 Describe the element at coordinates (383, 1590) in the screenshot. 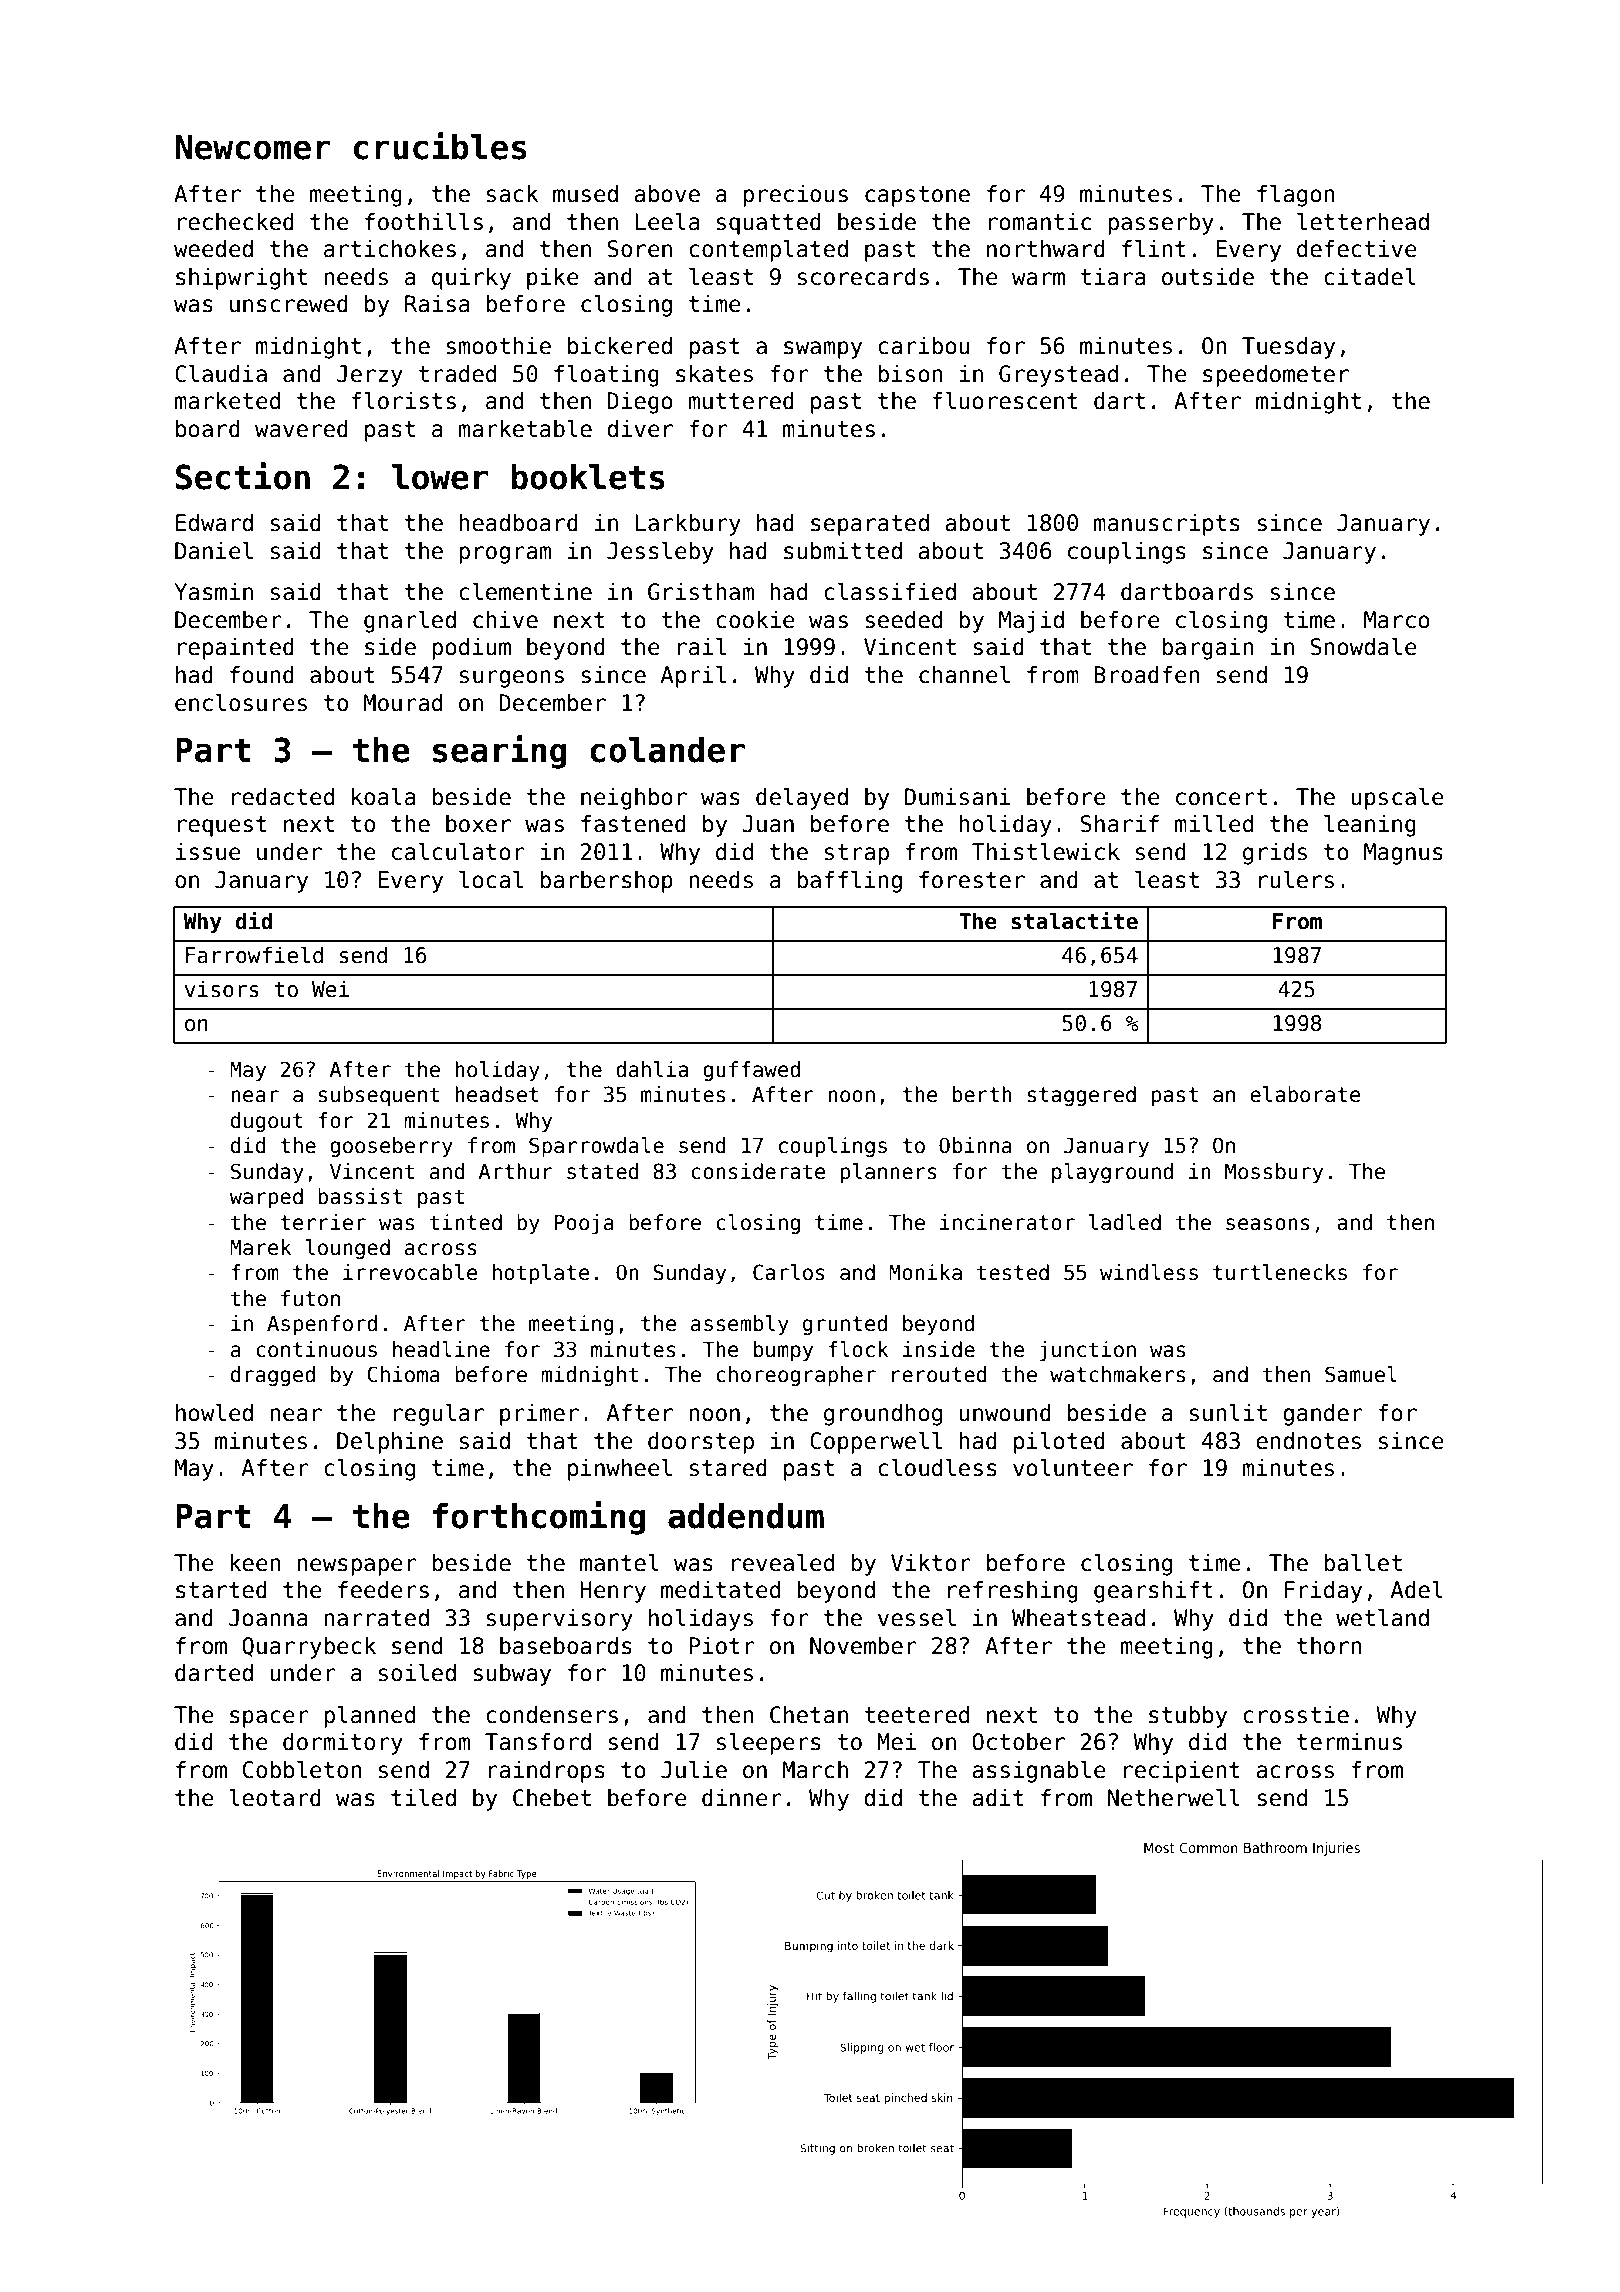

I see `feeders` at that location.
